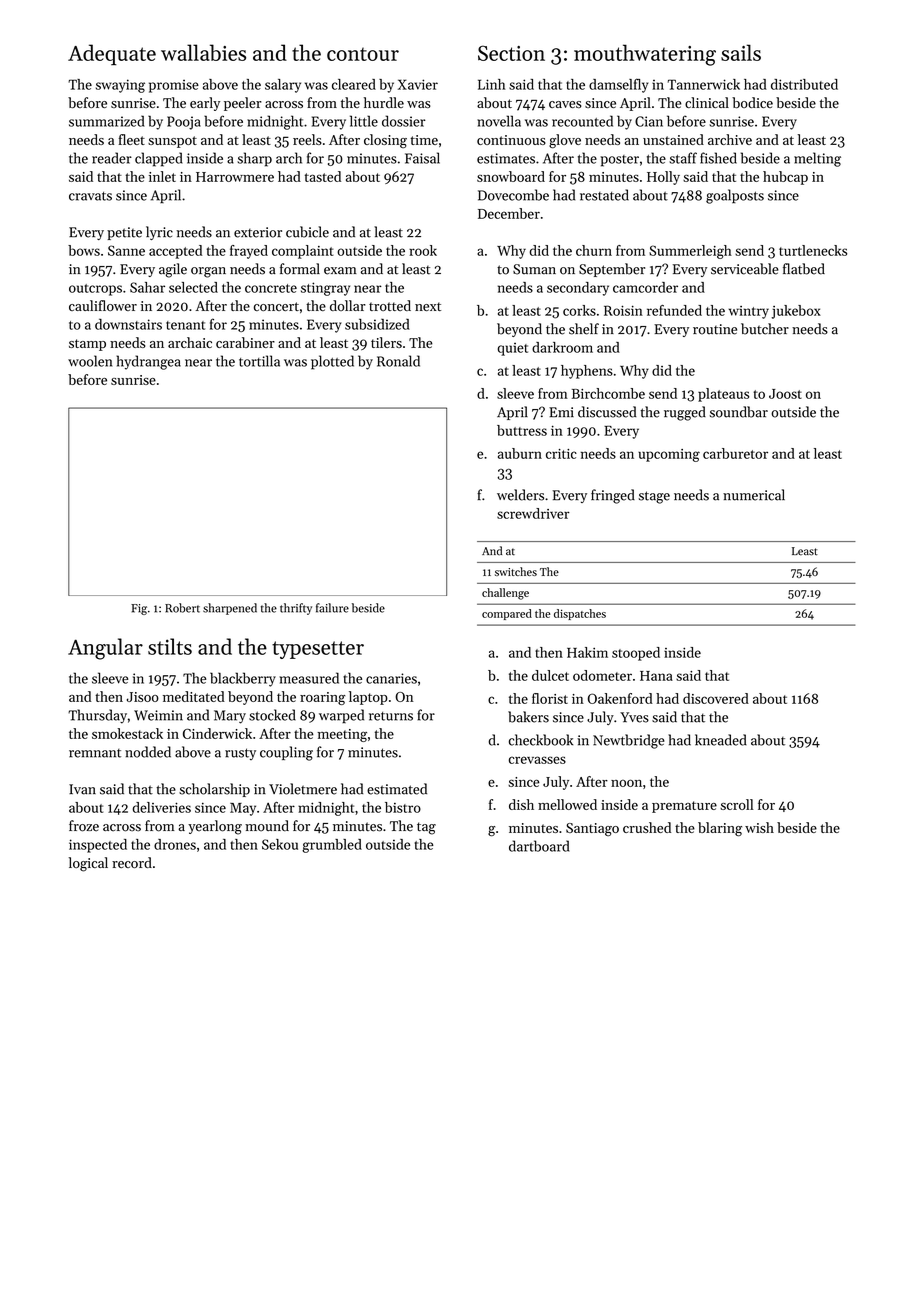 This screenshot has width=924, height=1308. What do you see at coordinates (754, 495) in the screenshot?
I see `numerical` at bounding box center [754, 495].
